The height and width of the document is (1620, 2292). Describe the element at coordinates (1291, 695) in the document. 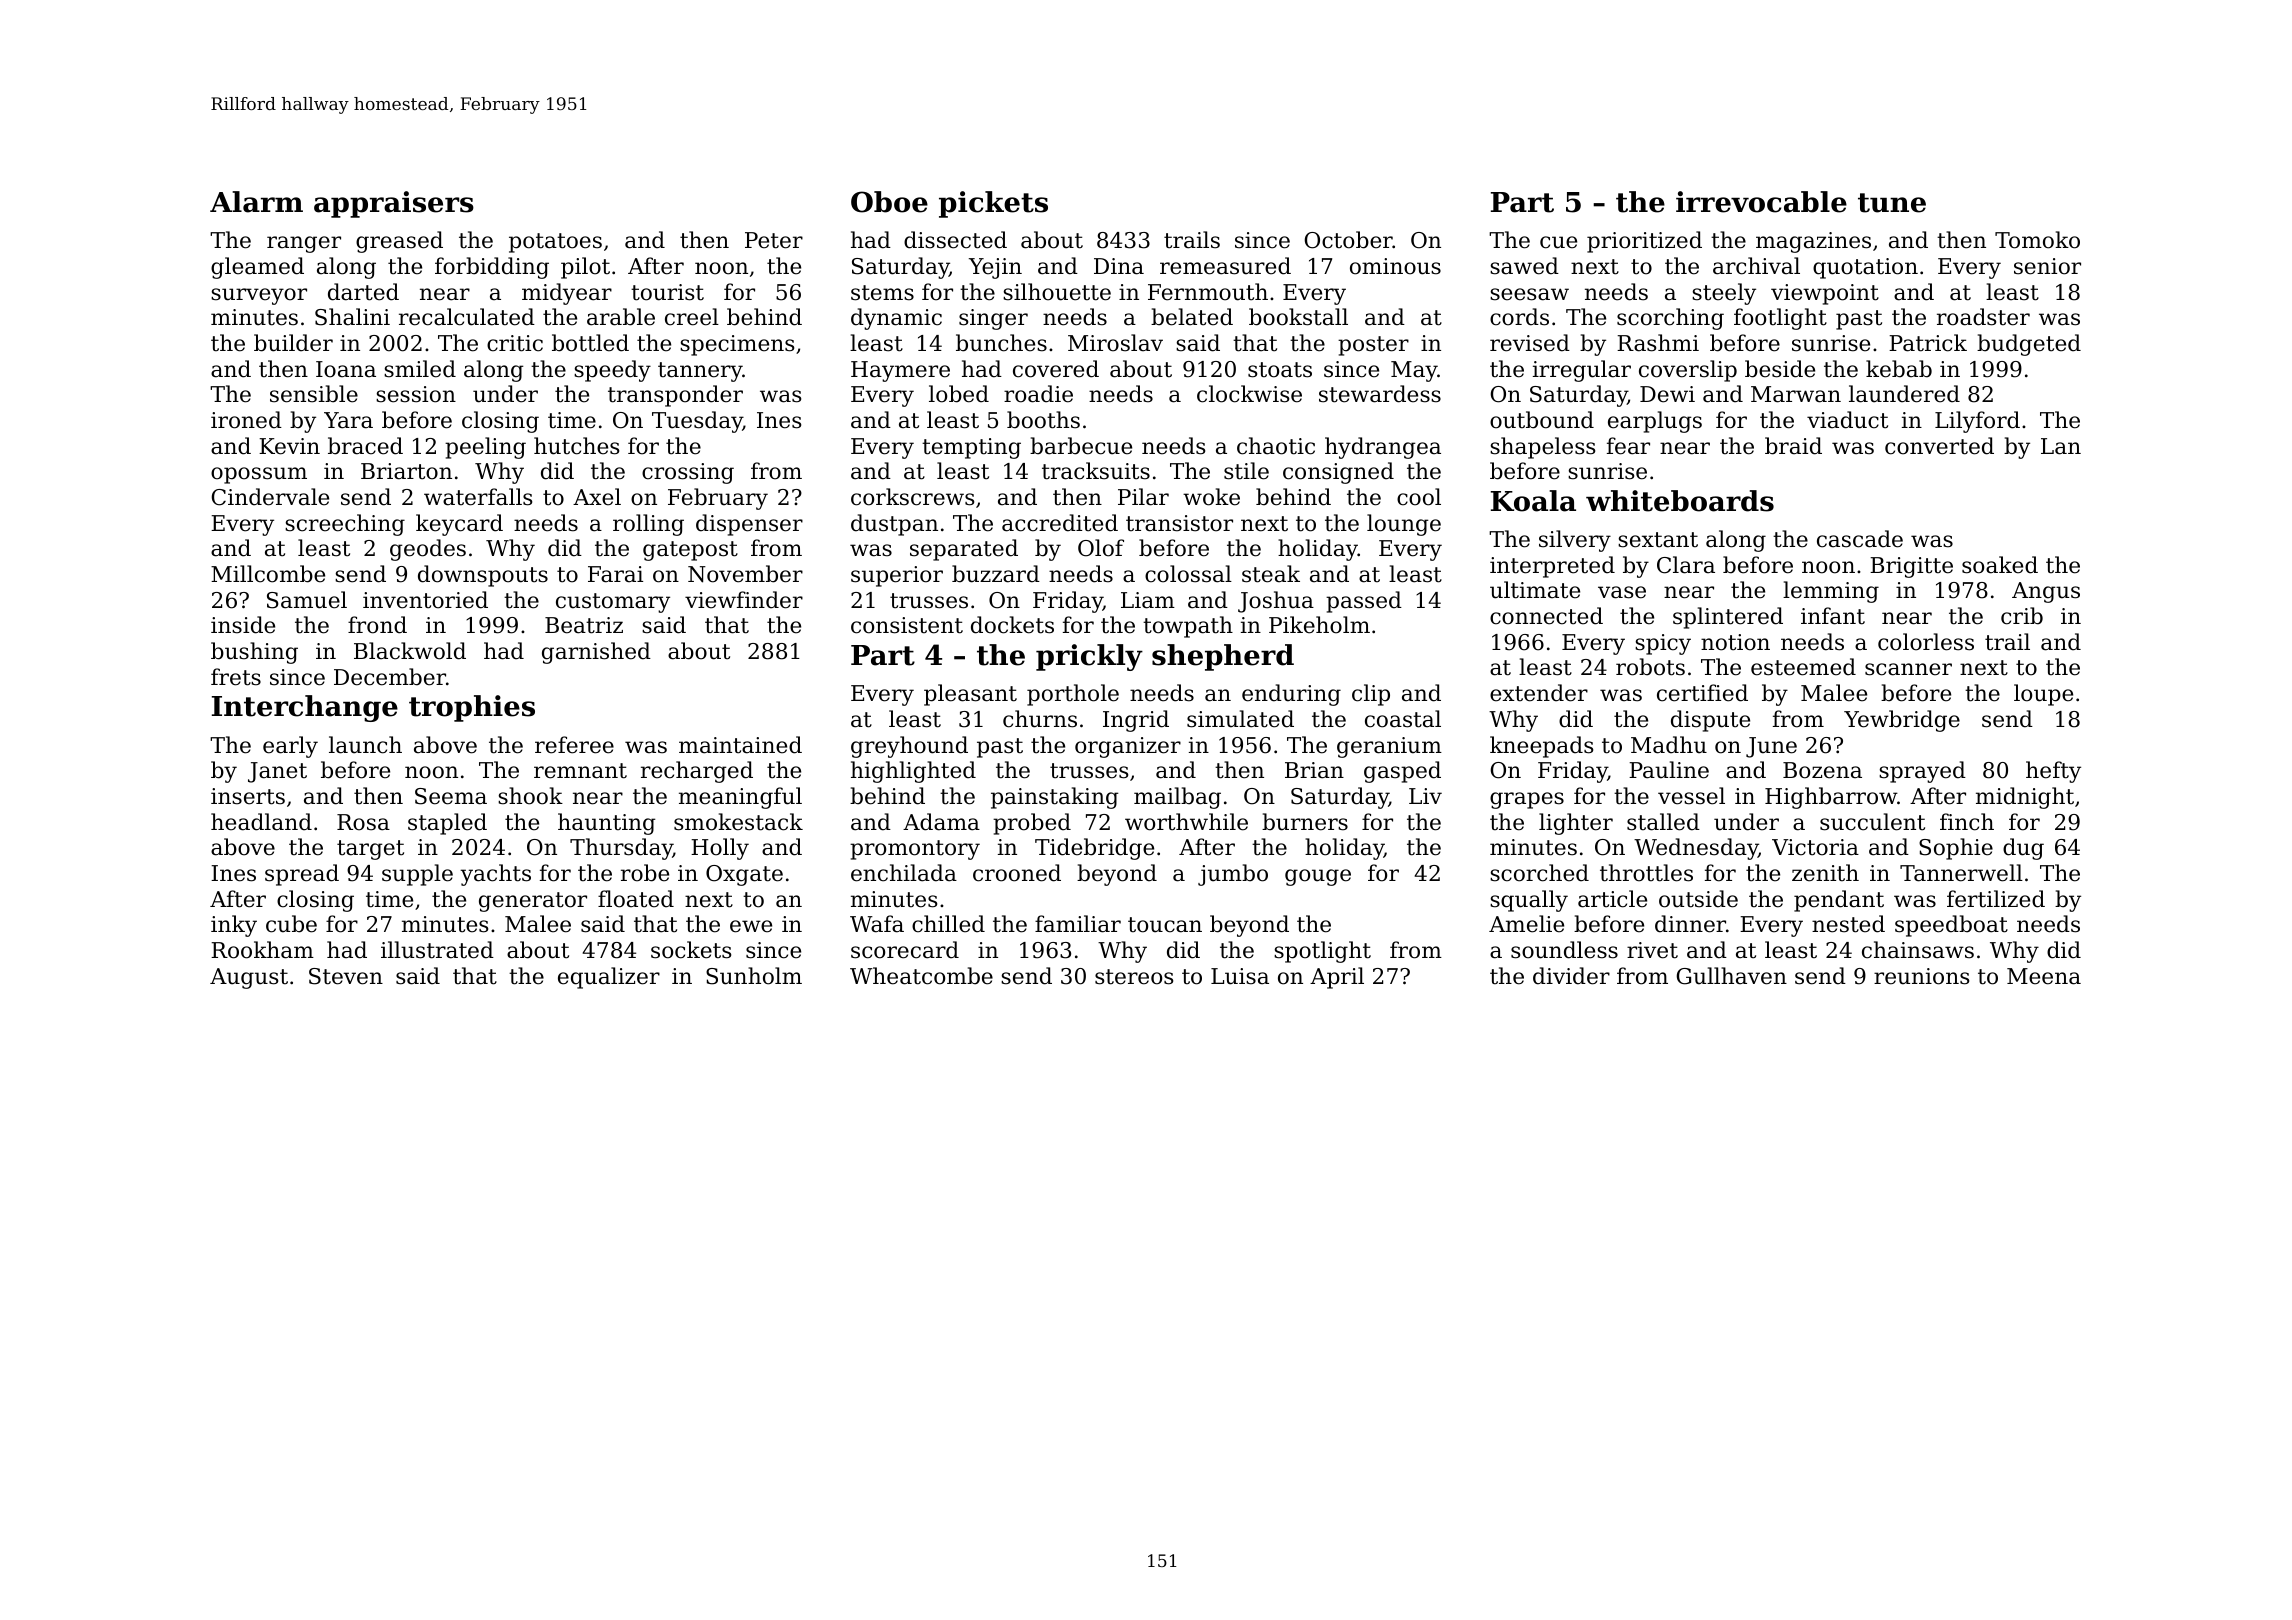

I see `enduring` at that location.
